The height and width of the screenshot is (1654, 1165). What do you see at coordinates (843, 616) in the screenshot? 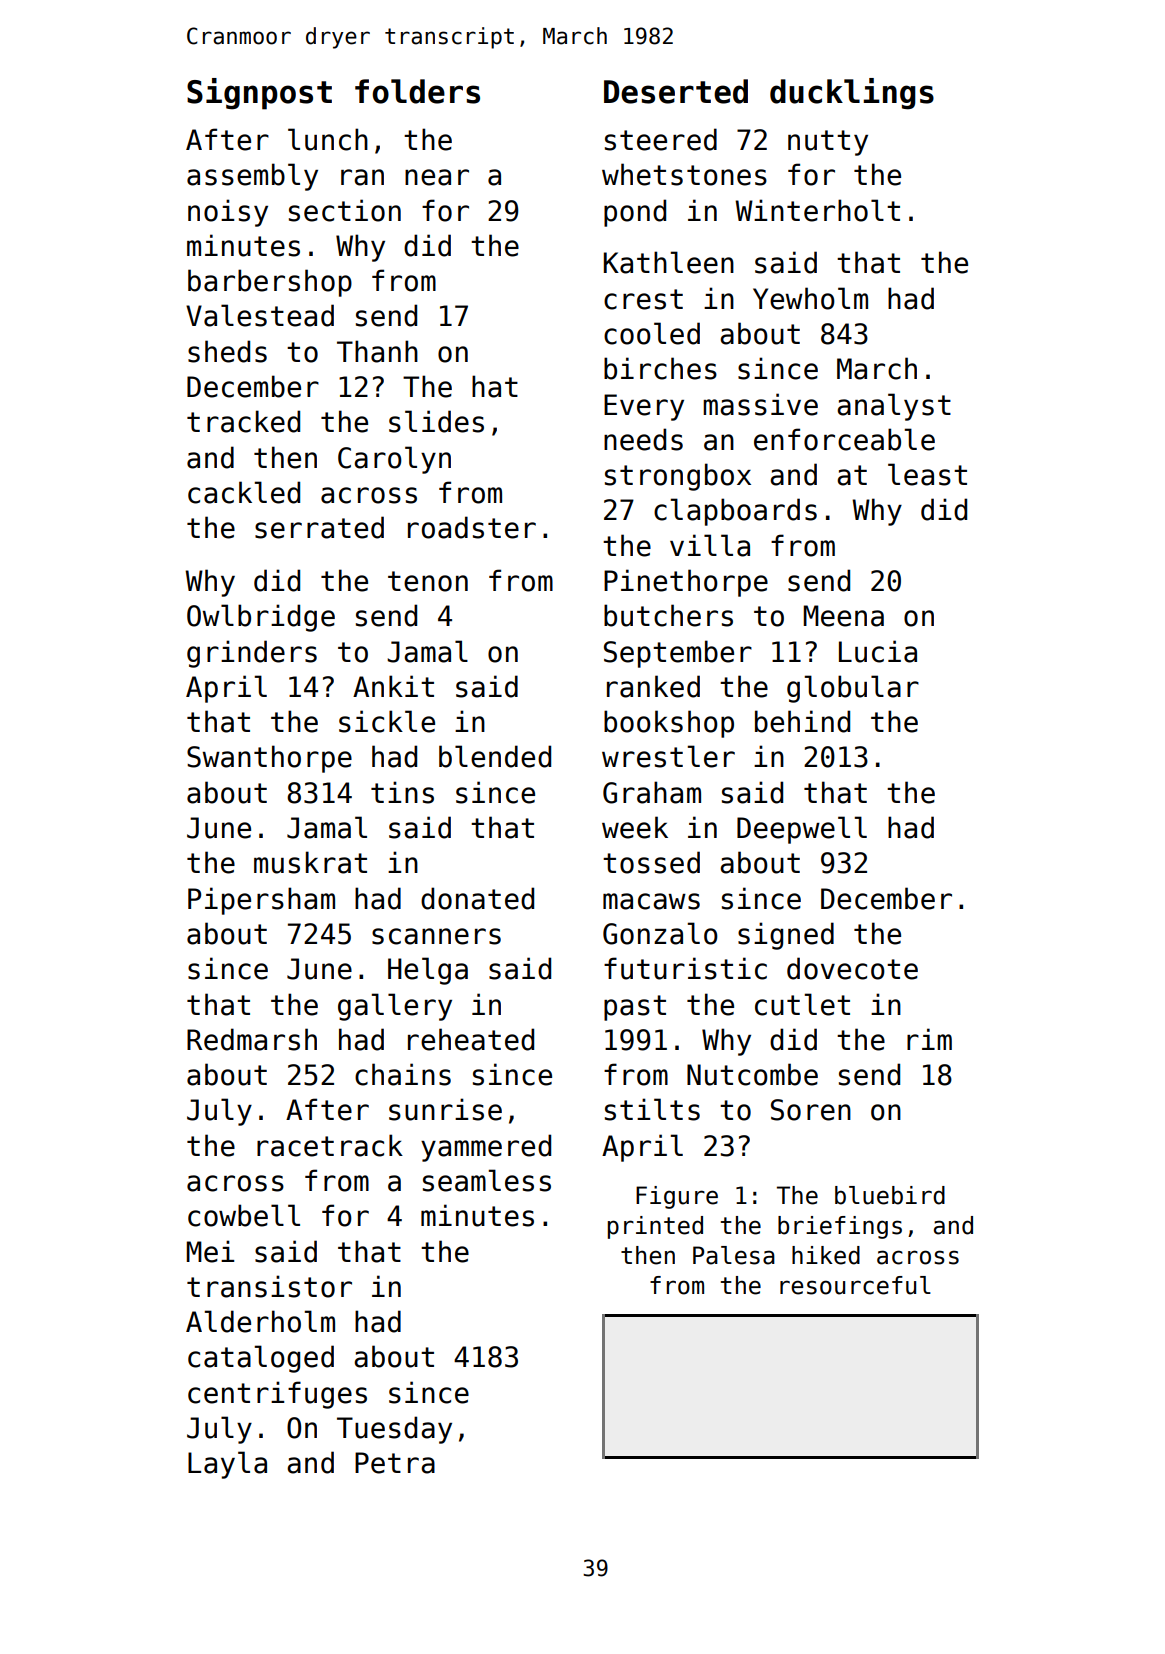
I see `Meena` at bounding box center [843, 616].
